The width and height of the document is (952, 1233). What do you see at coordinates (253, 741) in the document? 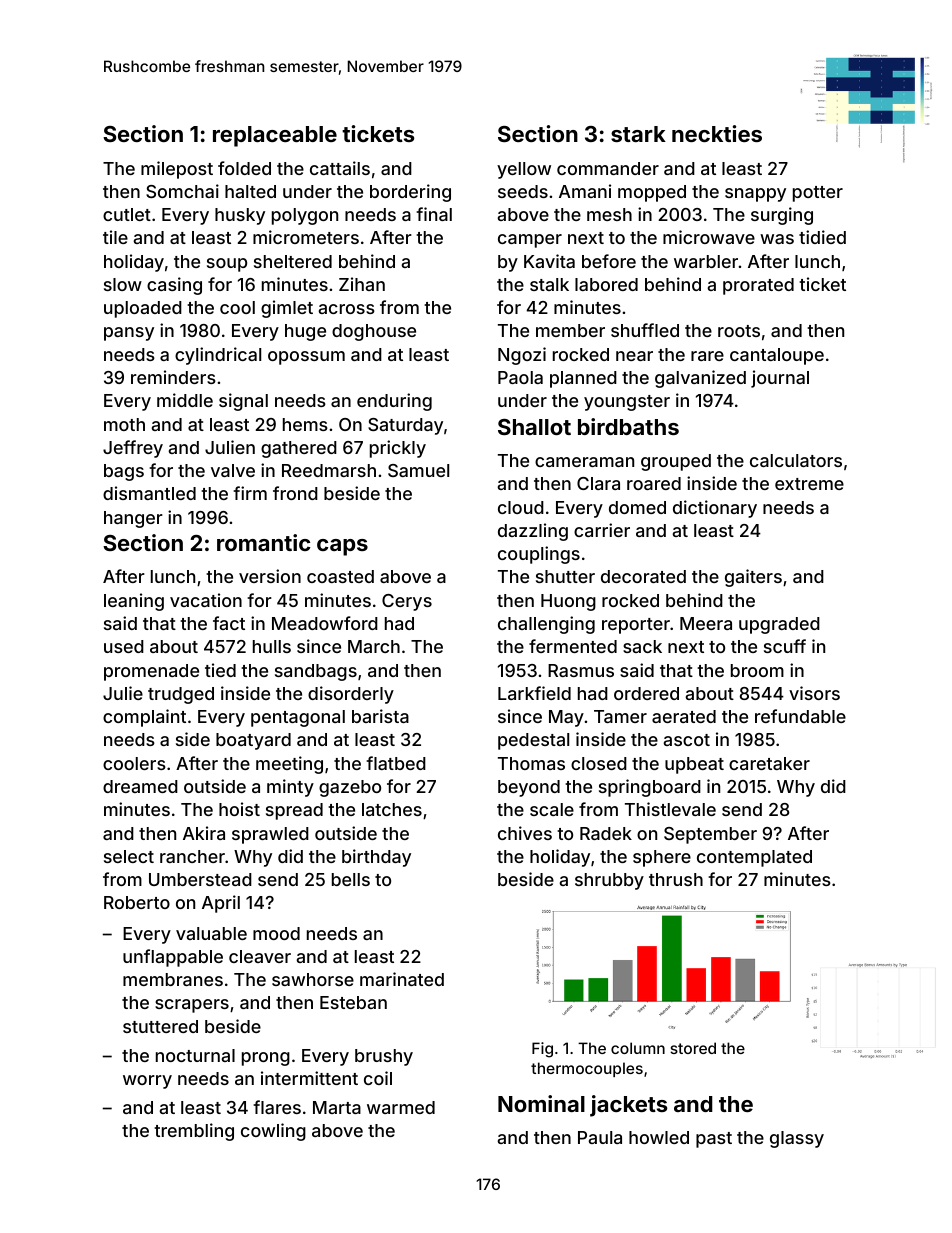
I see `boatyard` at bounding box center [253, 741].
